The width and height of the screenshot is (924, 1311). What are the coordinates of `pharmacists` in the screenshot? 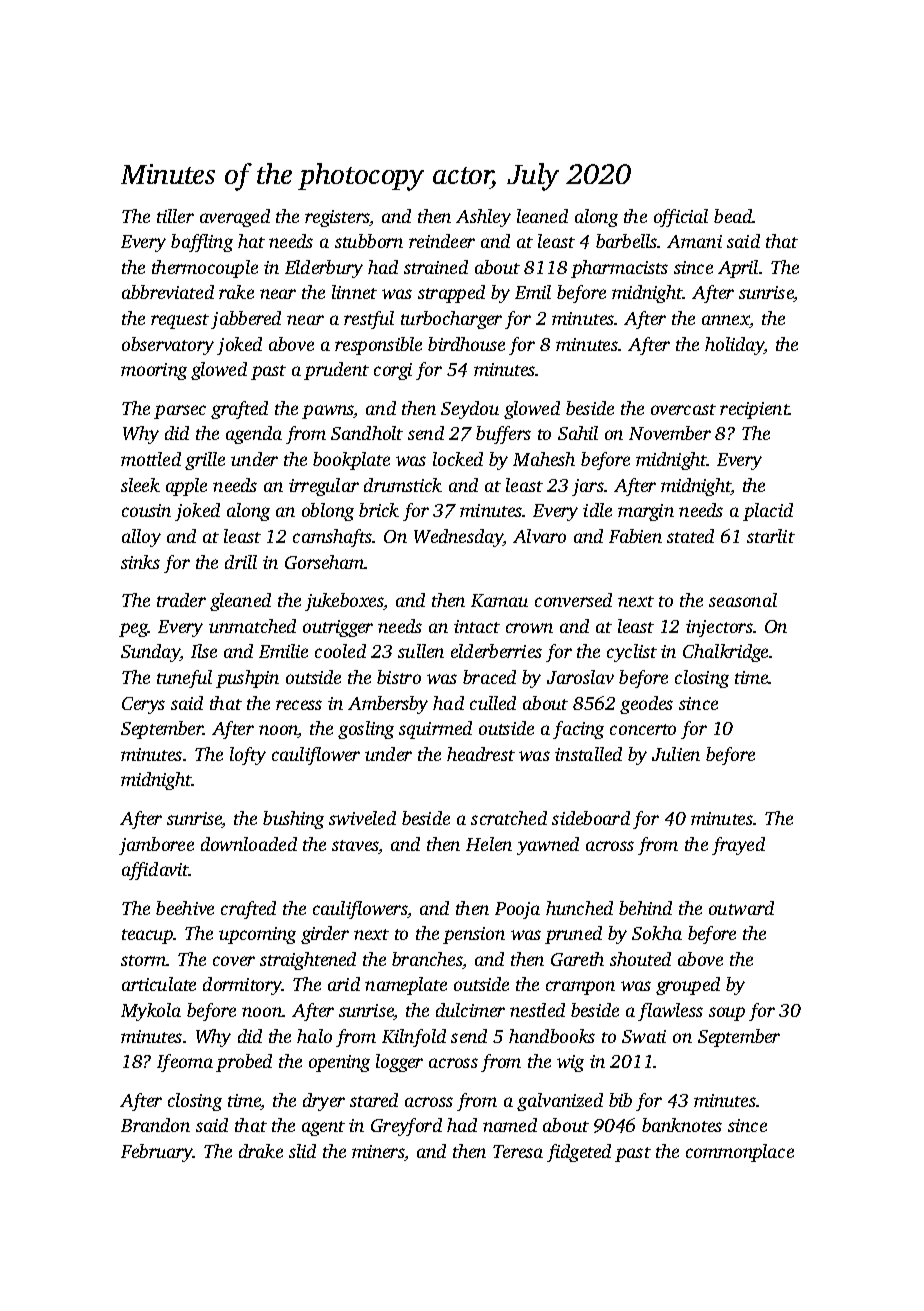 It's located at (619, 269).
